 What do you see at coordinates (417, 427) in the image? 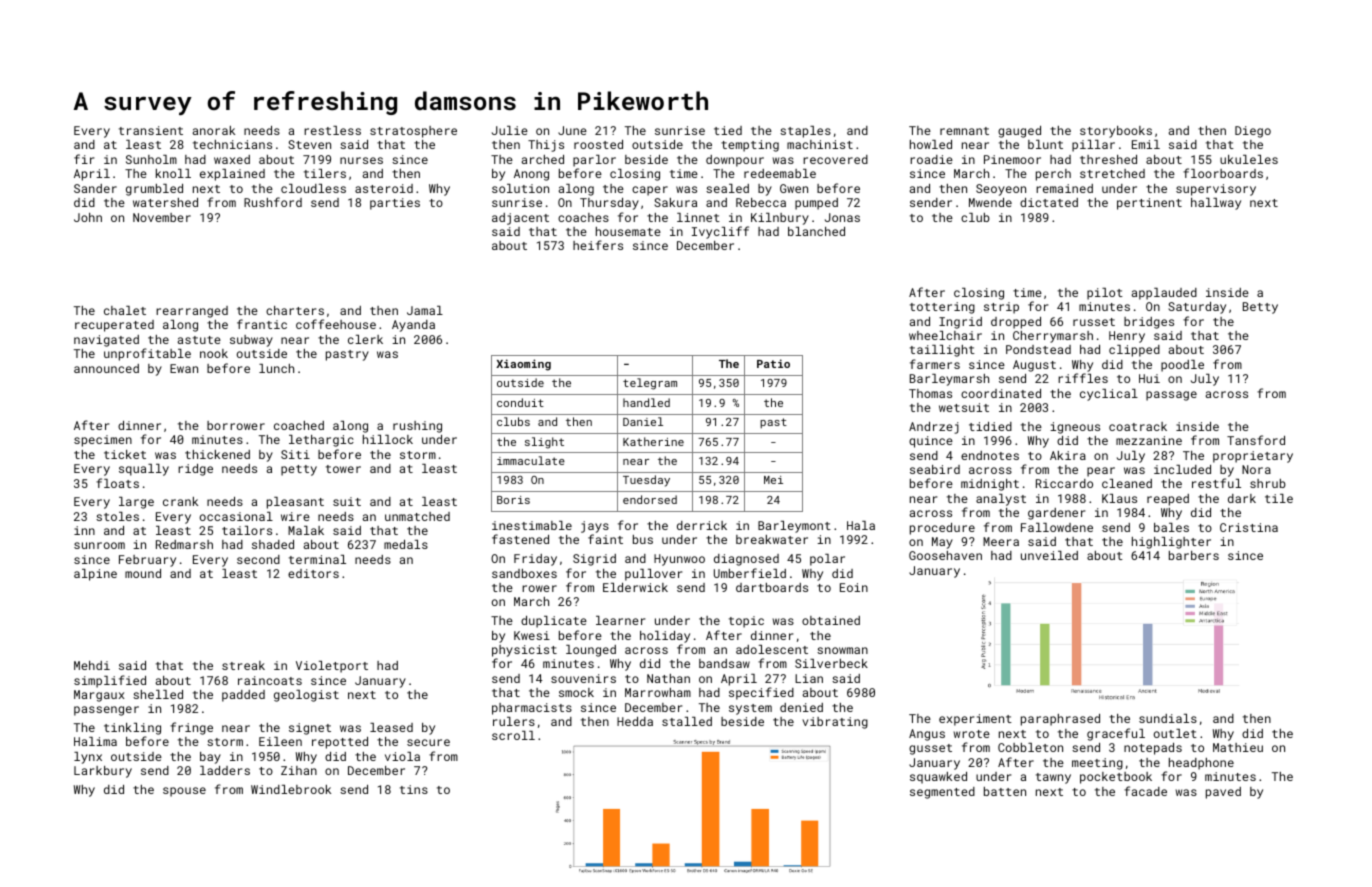
I see `rushing` at bounding box center [417, 427].
